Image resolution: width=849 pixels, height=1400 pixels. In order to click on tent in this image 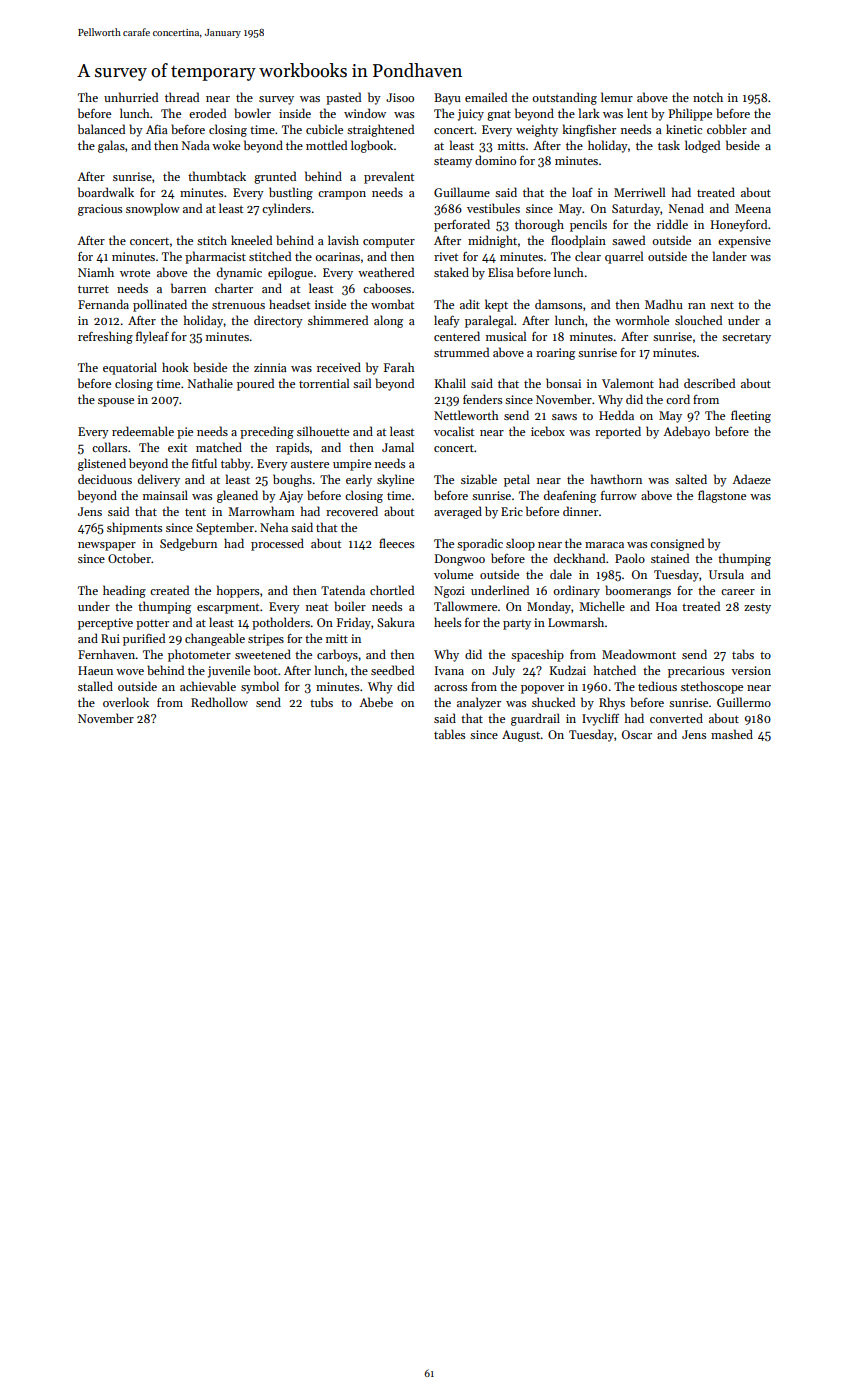, I will do `click(195, 512)`.
